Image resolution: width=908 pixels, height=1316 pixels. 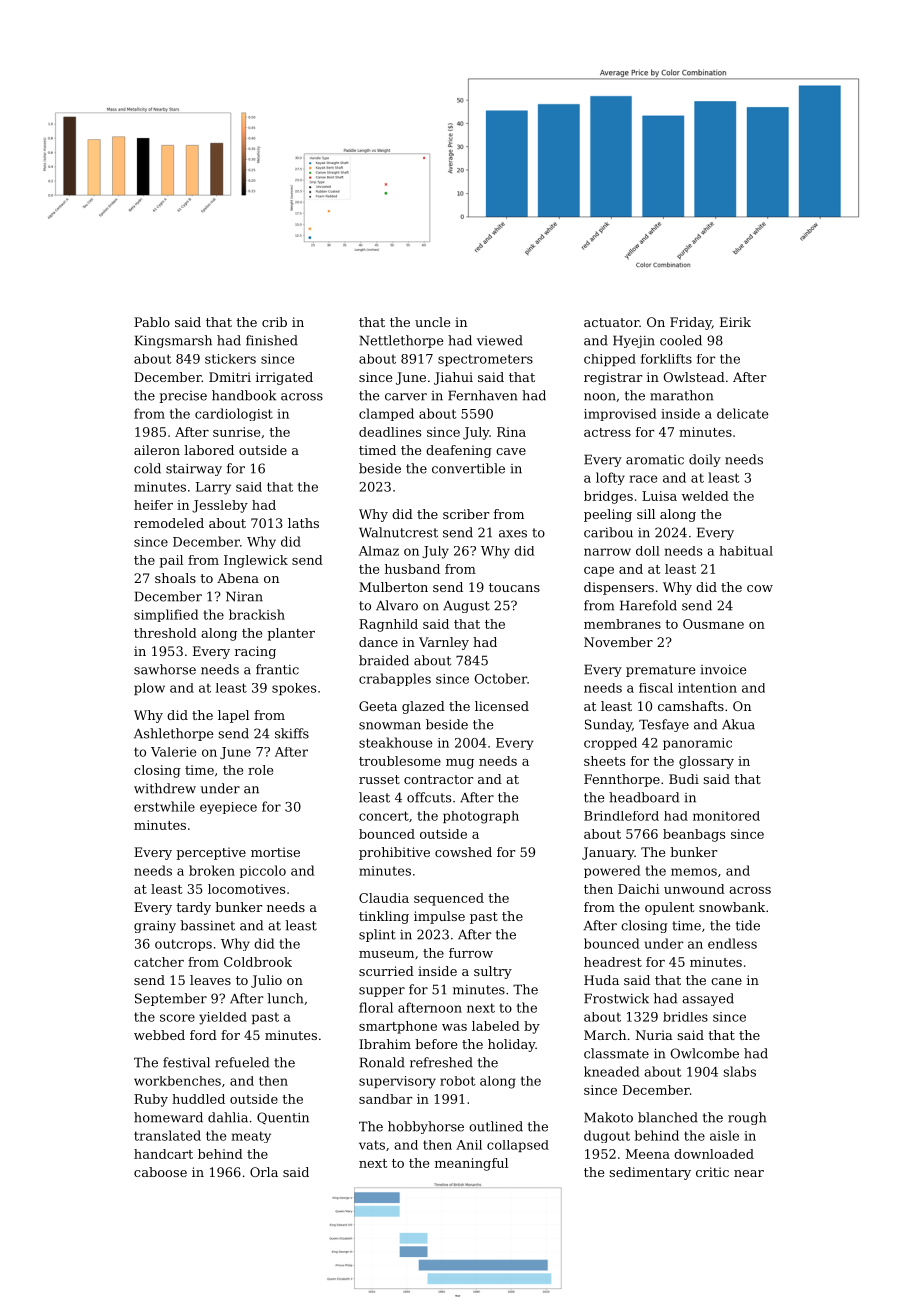 What do you see at coordinates (459, 451) in the image?
I see `deafening` at bounding box center [459, 451].
